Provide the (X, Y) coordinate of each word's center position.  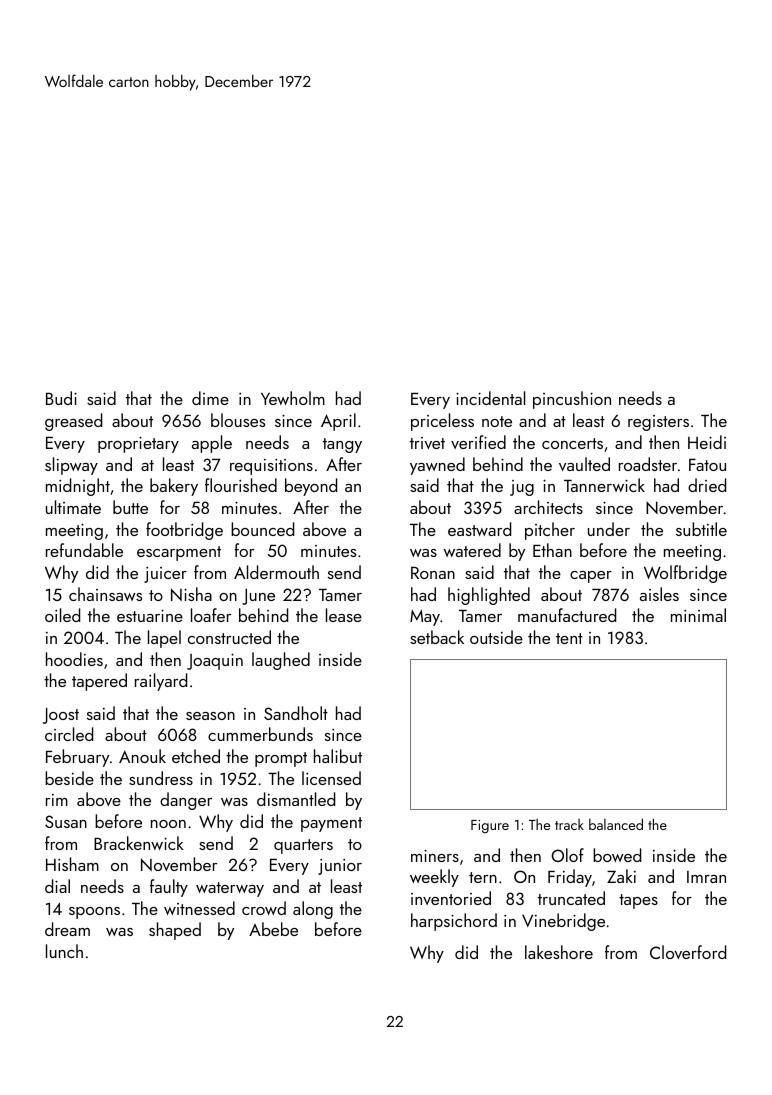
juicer (165, 575)
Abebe (273, 929)
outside (496, 637)
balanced (616, 824)
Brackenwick (139, 843)
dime (210, 398)
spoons (94, 913)
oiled (62, 615)
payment (331, 824)
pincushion (572, 400)
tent (569, 638)
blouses (238, 420)
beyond (311, 487)
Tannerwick (604, 485)
